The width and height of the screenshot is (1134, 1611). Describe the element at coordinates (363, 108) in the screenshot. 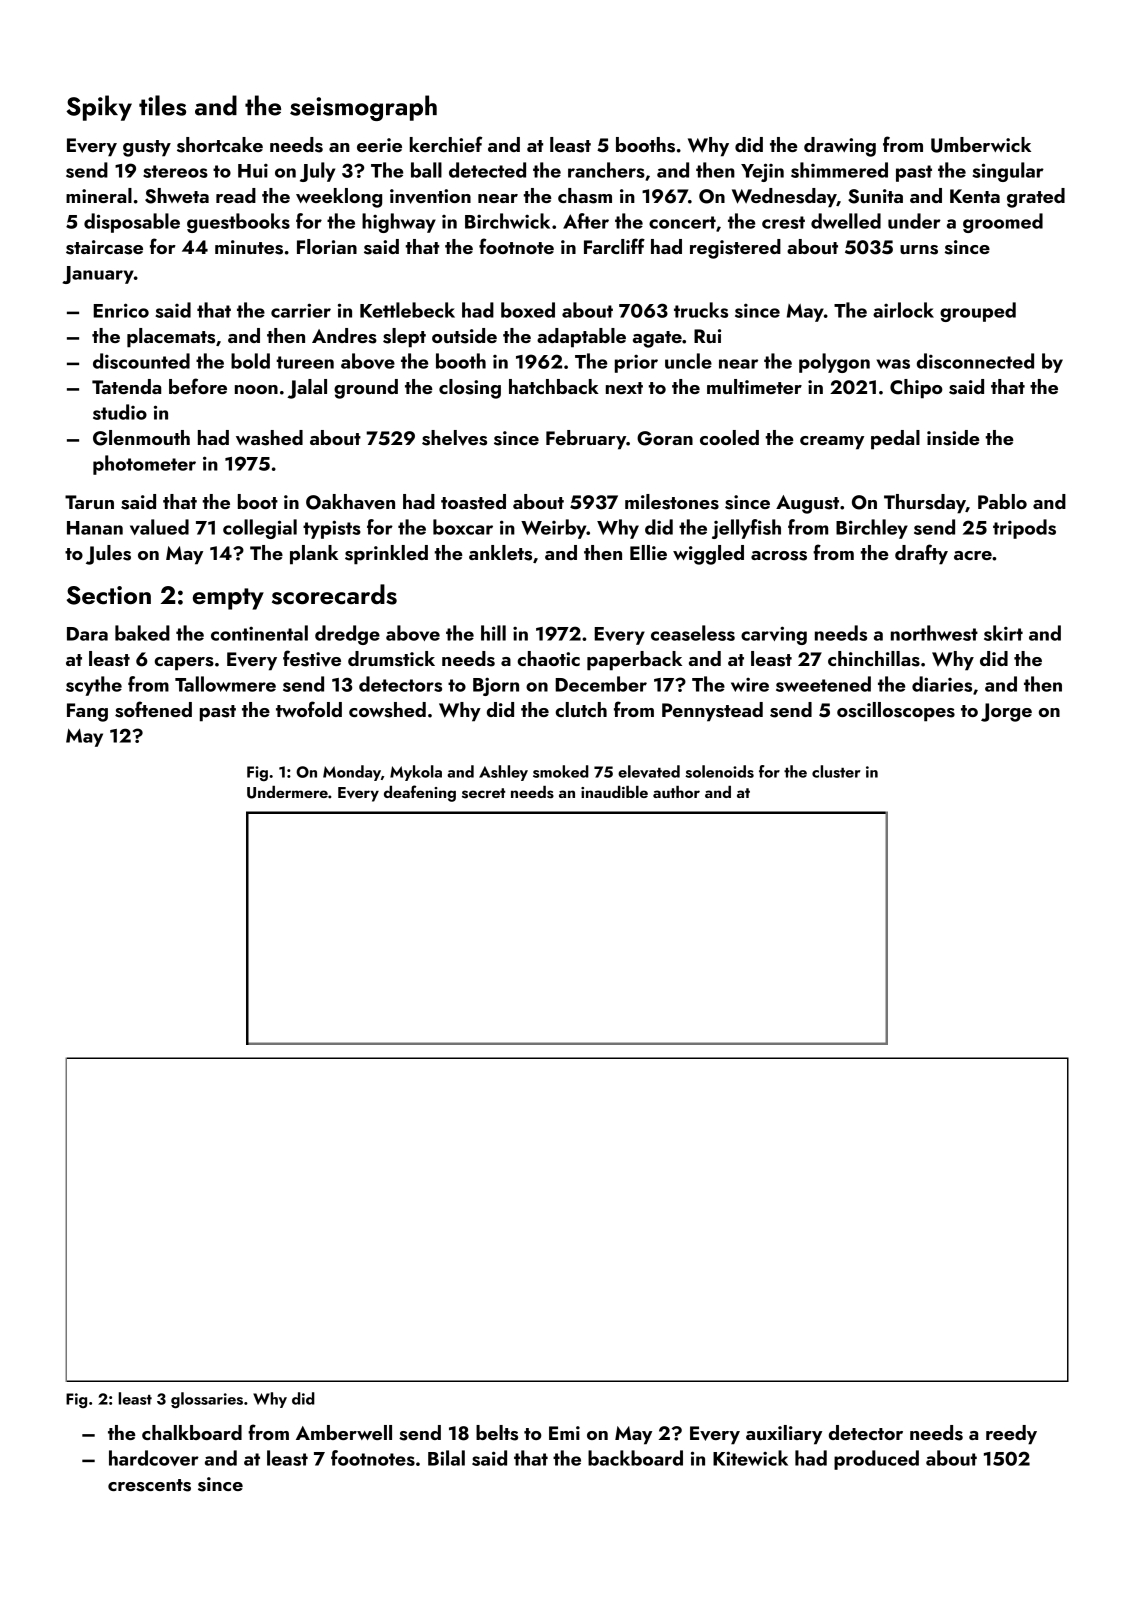

I see `seismograph` at that location.
